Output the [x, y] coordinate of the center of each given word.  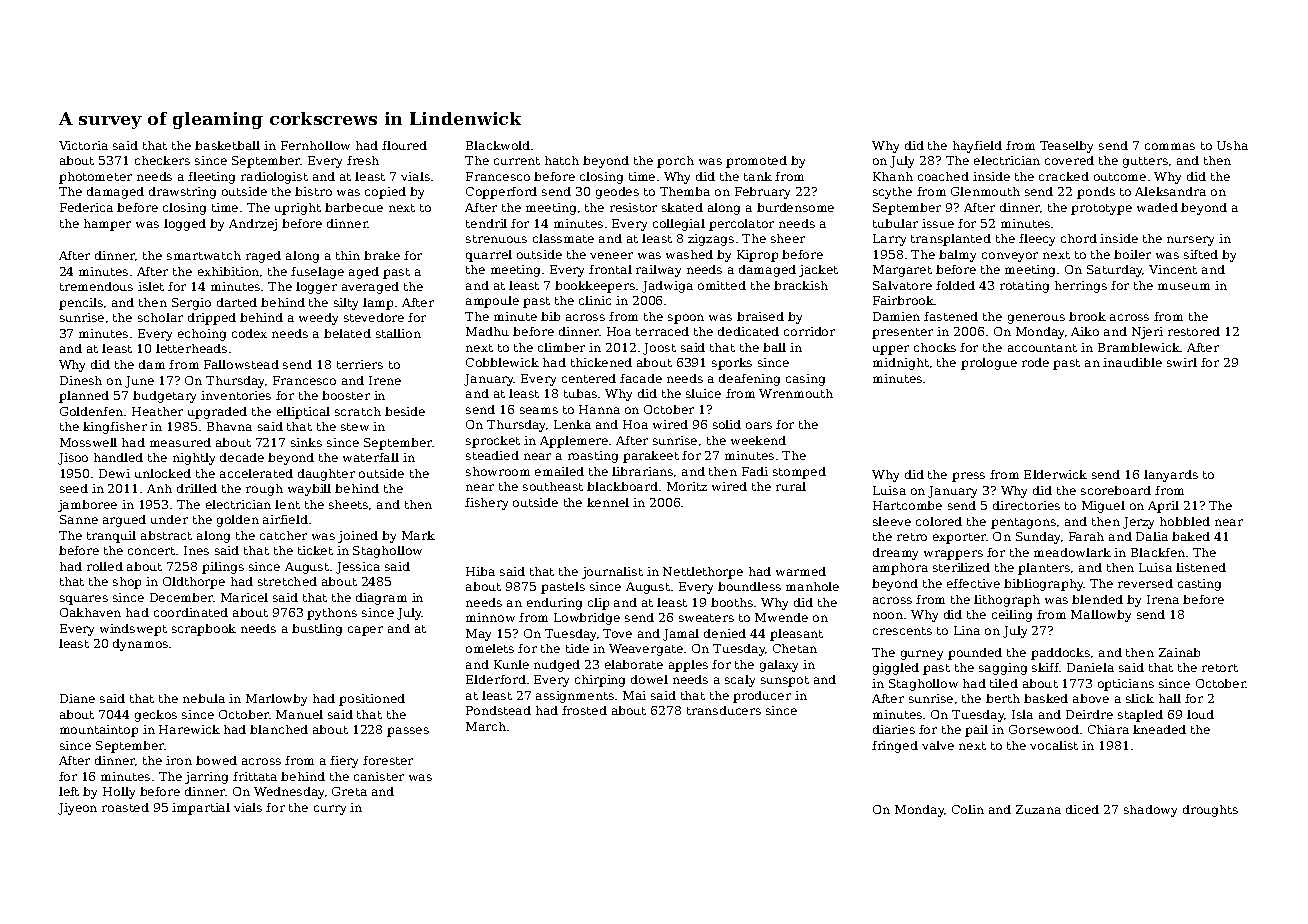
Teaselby [1066, 147]
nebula [204, 698]
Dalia [1152, 536]
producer [762, 697]
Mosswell [88, 442]
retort [1220, 668]
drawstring [182, 193]
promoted [756, 162]
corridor [809, 331]
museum [1184, 286]
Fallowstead [241, 364]
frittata [255, 776]
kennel [608, 502]
